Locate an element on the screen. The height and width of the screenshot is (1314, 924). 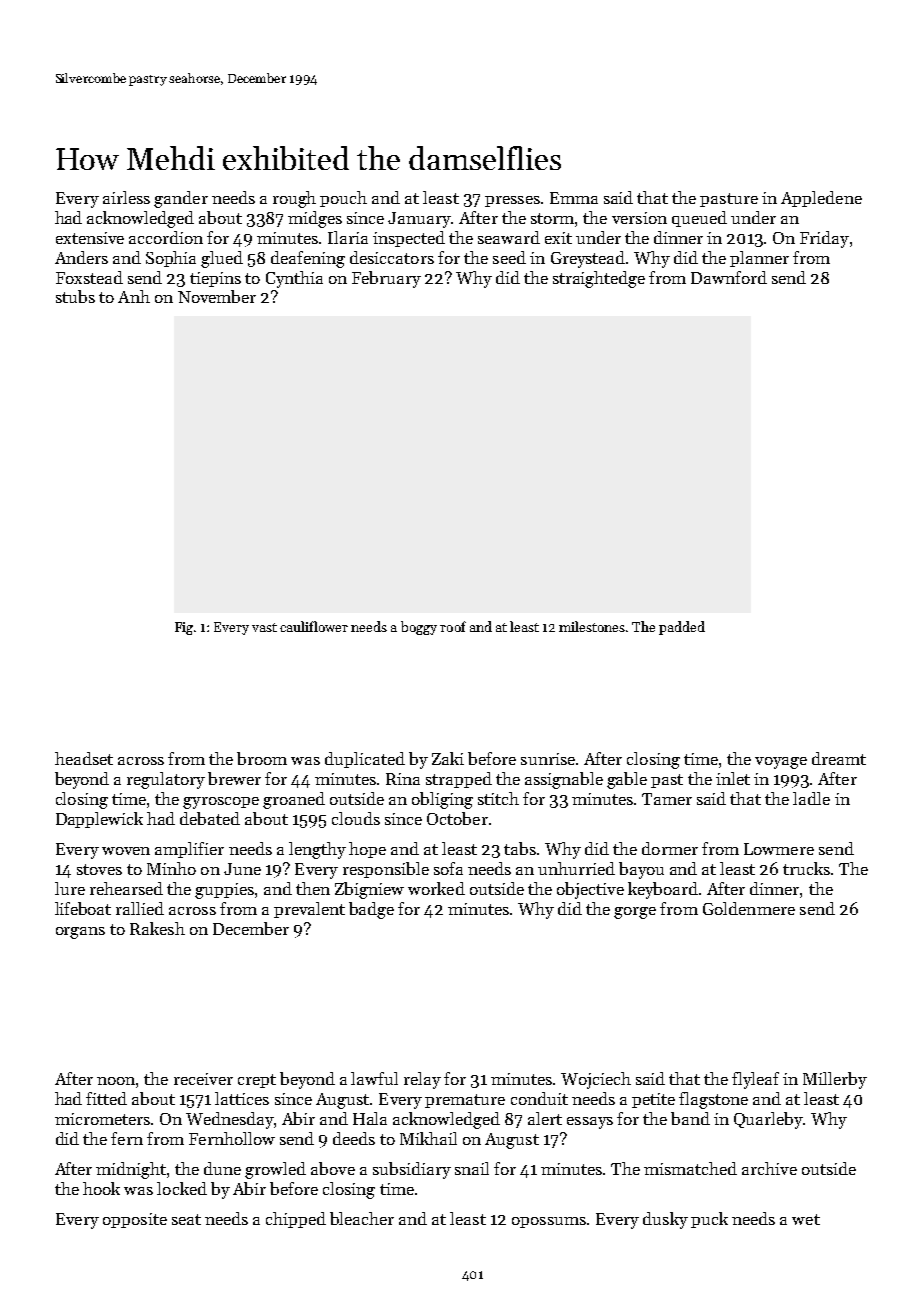
responsible is located at coordinates (386, 870).
